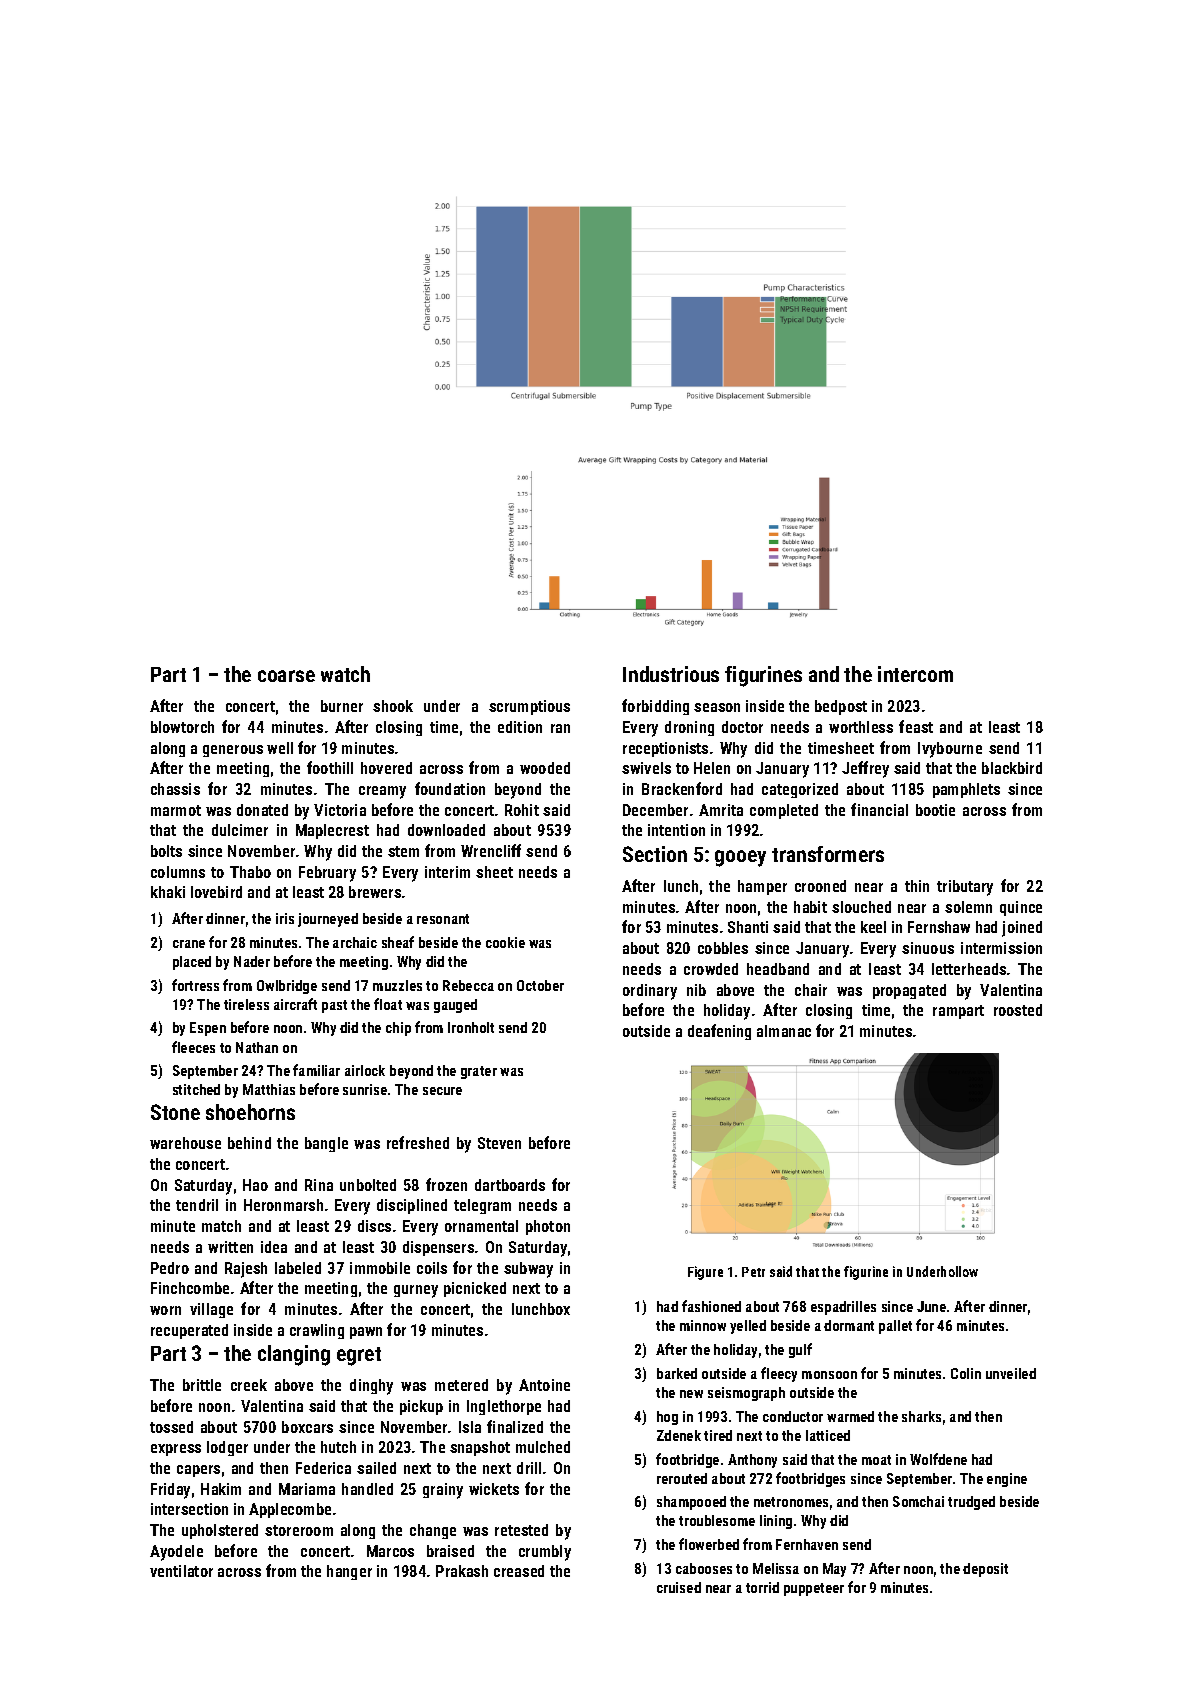  I want to click on barked, so click(677, 1373).
